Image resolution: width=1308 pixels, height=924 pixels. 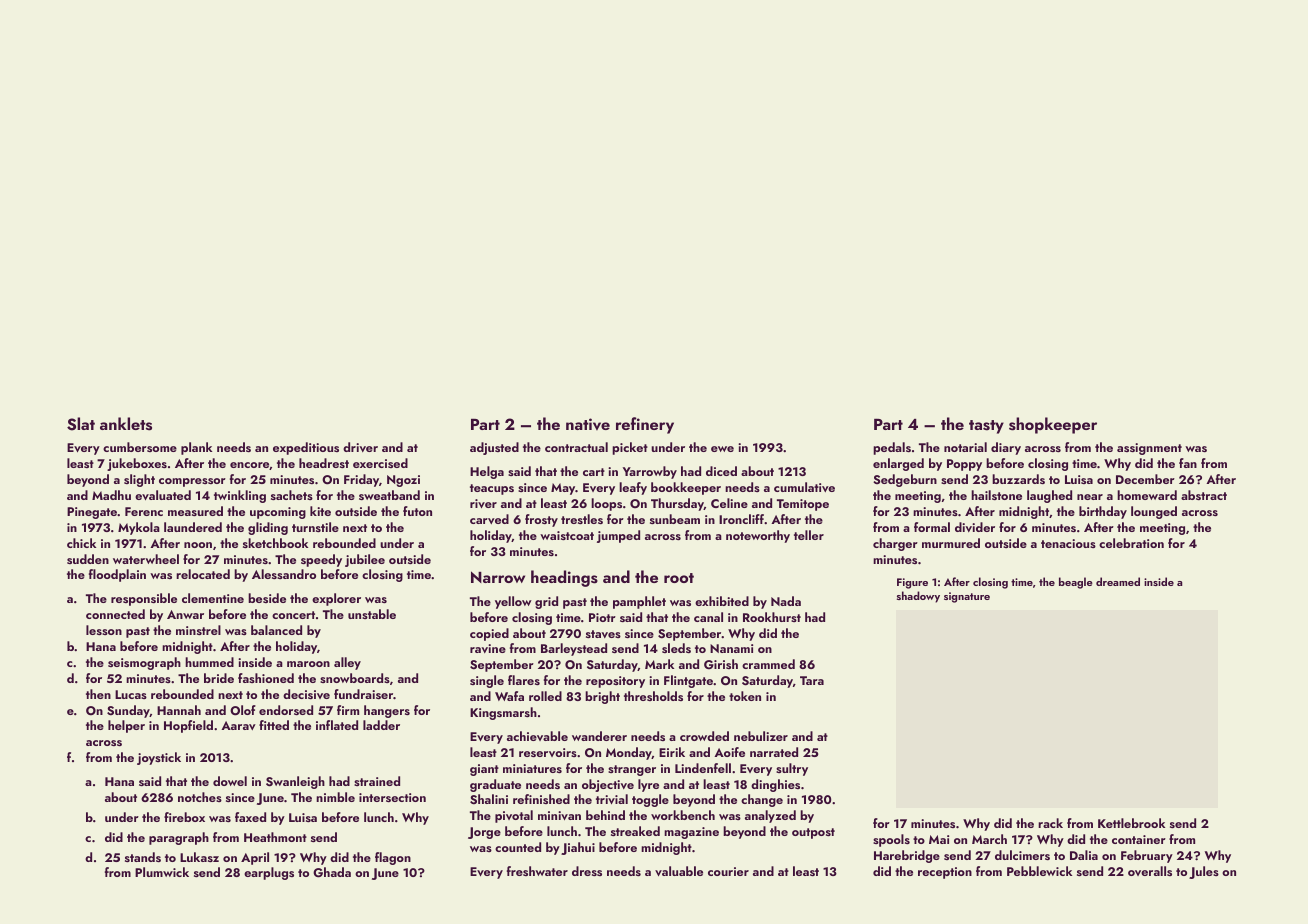 What do you see at coordinates (691, 833) in the screenshot?
I see `magazine` at bounding box center [691, 833].
